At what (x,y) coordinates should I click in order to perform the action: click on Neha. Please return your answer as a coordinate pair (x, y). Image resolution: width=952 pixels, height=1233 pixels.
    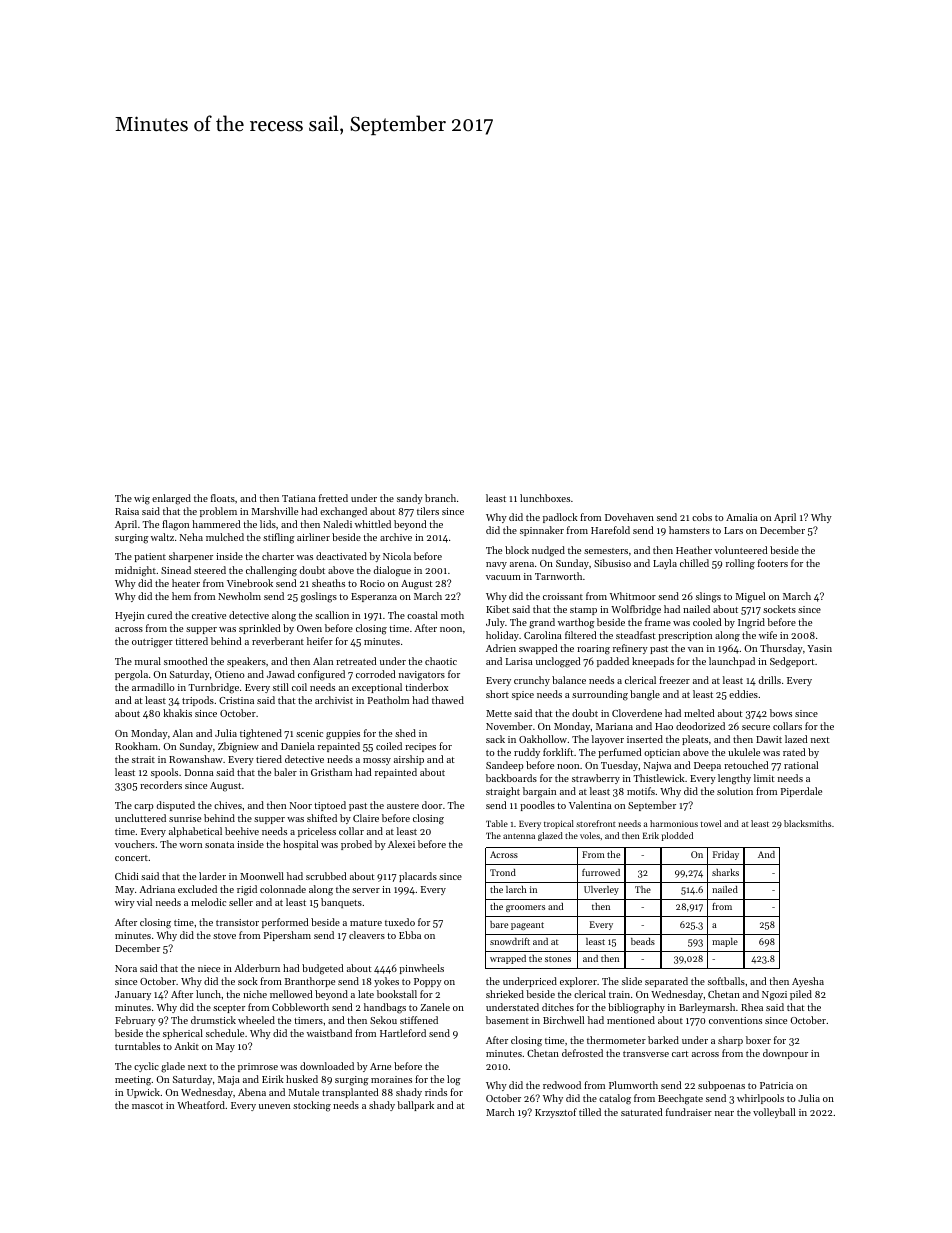
    Looking at the image, I should click on (191, 537).
